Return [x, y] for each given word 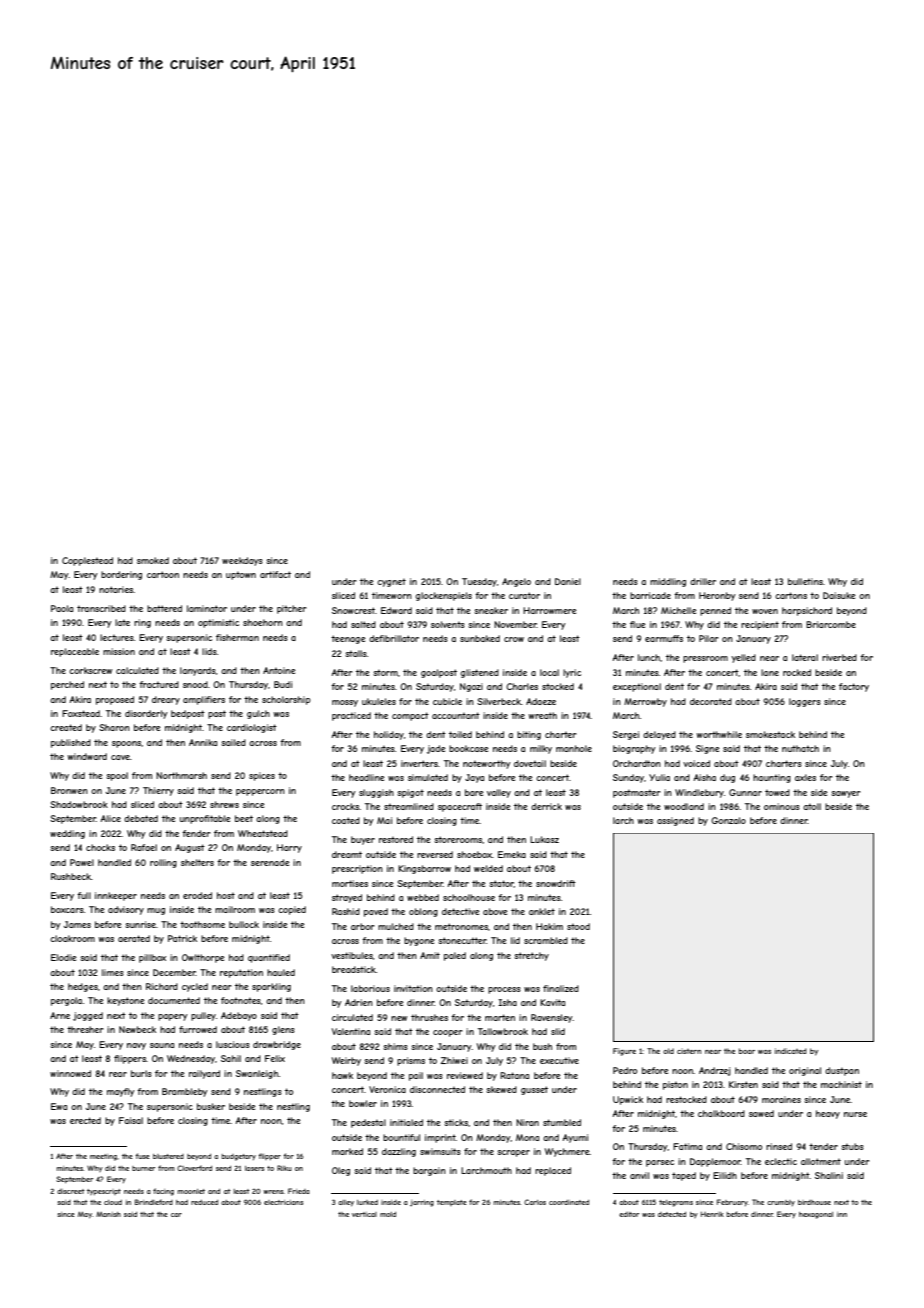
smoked [153, 560]
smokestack [770, 734]
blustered [168, 1156]
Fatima [687, 1146]
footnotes [241, 1000]
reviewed [465, 1075]
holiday [389, 735]
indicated [791, 1051]
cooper [448, 1033]
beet [244, 818]
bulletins [805, 581]
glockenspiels [443, 596]
